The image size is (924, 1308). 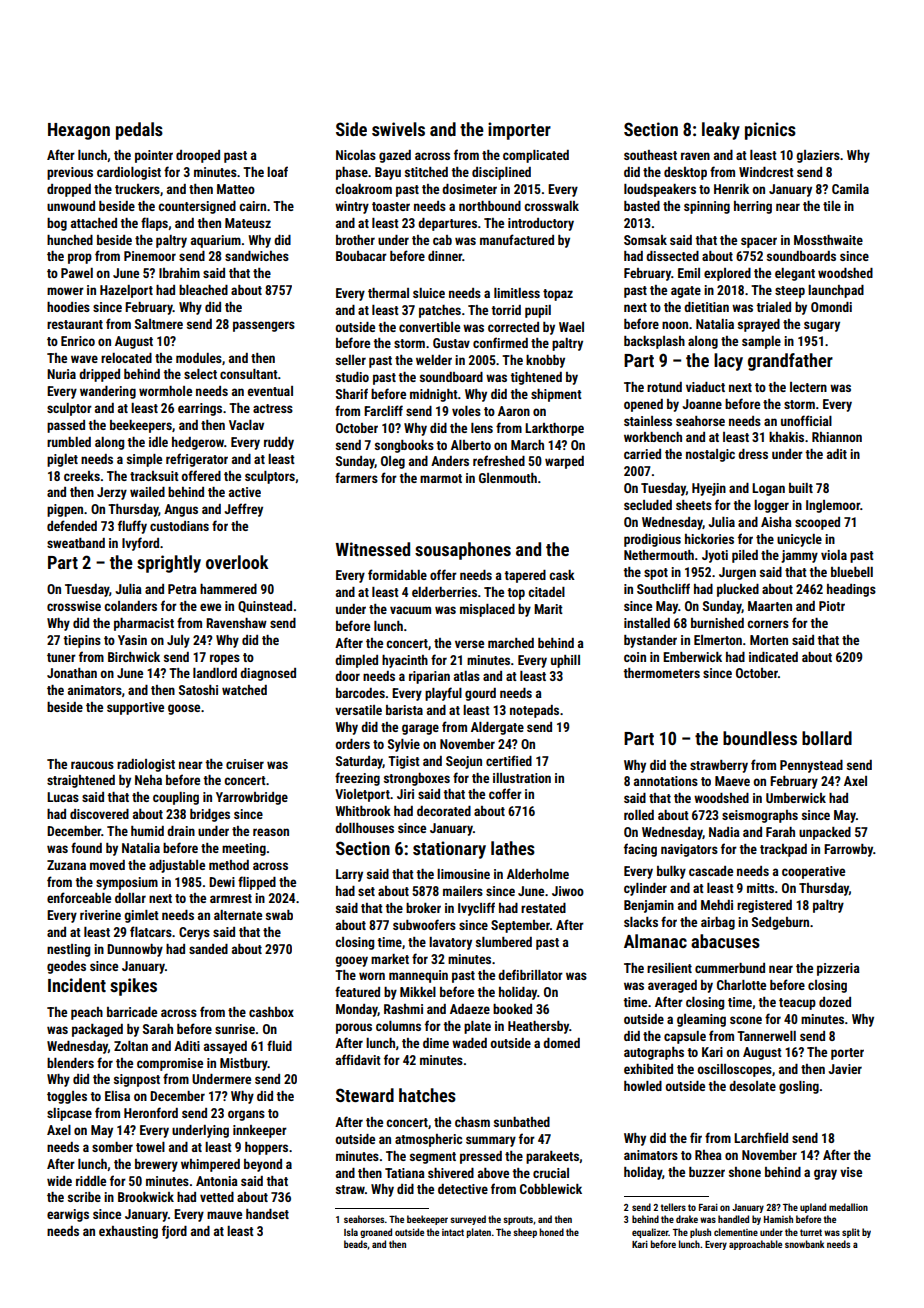 I want to click on picnics, so click(x=770, y=131).
